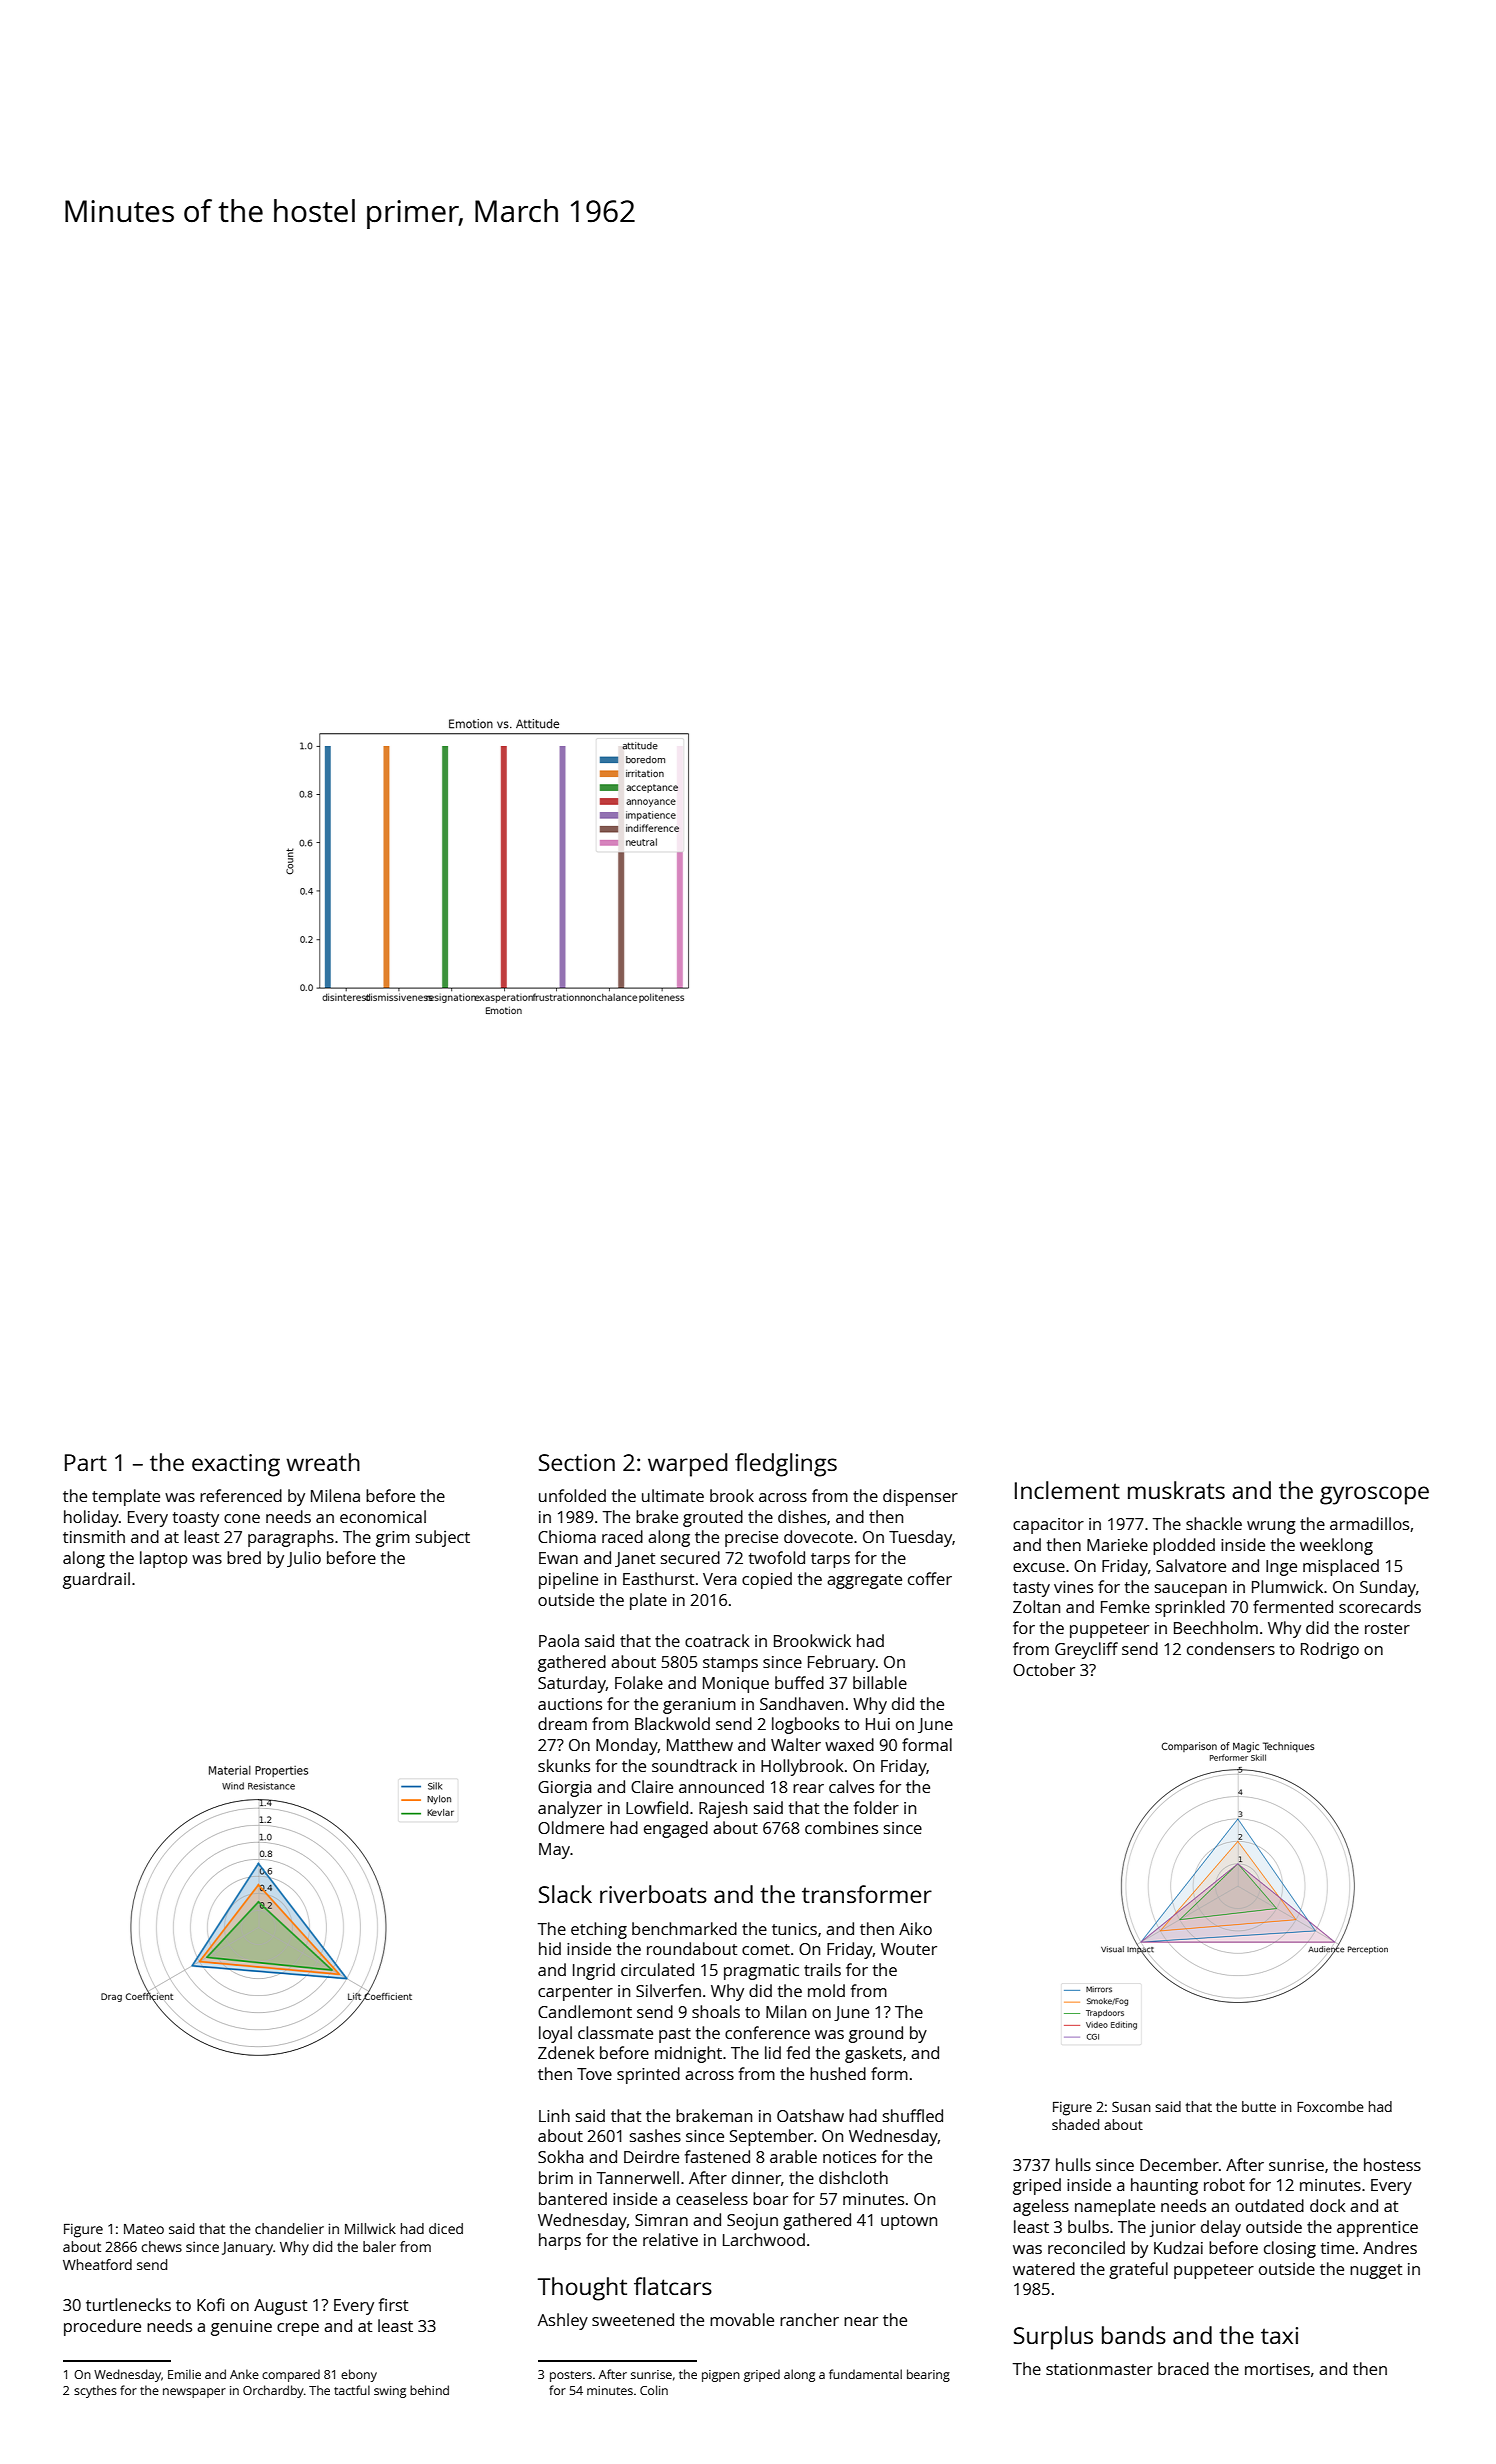  Describe the element at coordinates (289, 2228) in the screenshot. I see `chandelier` at that location.
